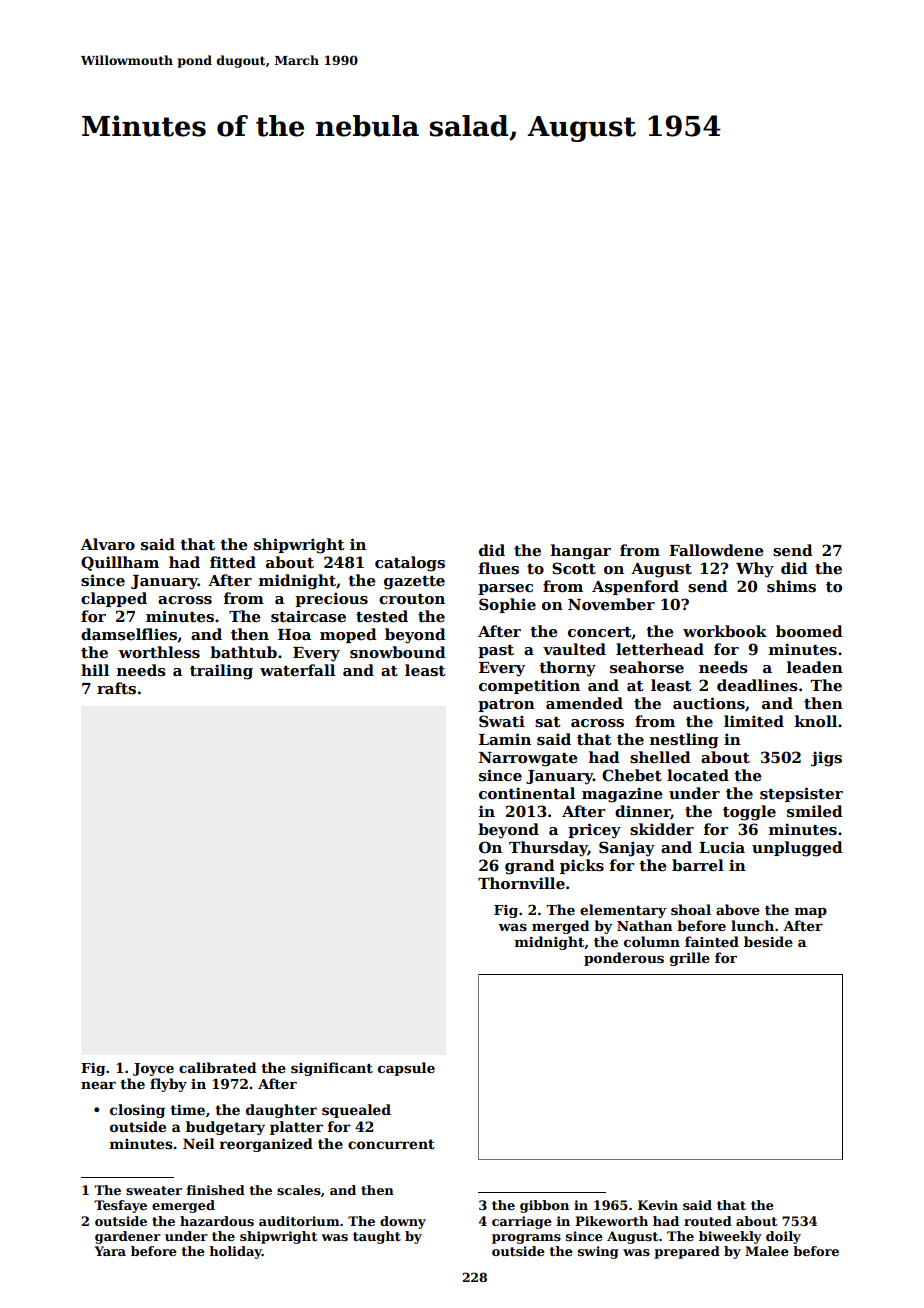 This screenshot has height=1308, width=924. What do you see at coordinates (377, 1237) in the screenshot?
I see `taught` at bounding box center [377, 1237].
